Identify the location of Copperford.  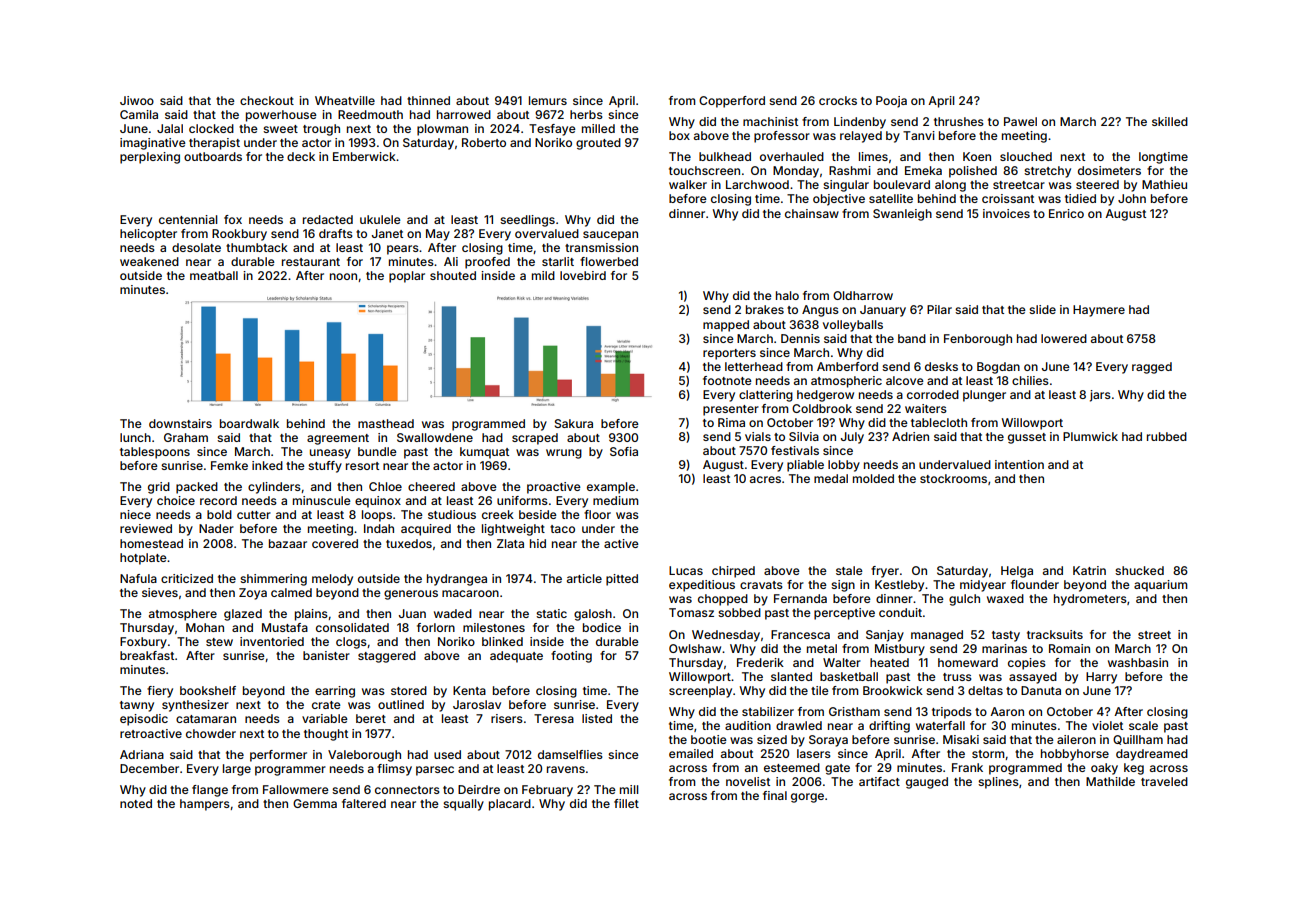
(732, 102).
